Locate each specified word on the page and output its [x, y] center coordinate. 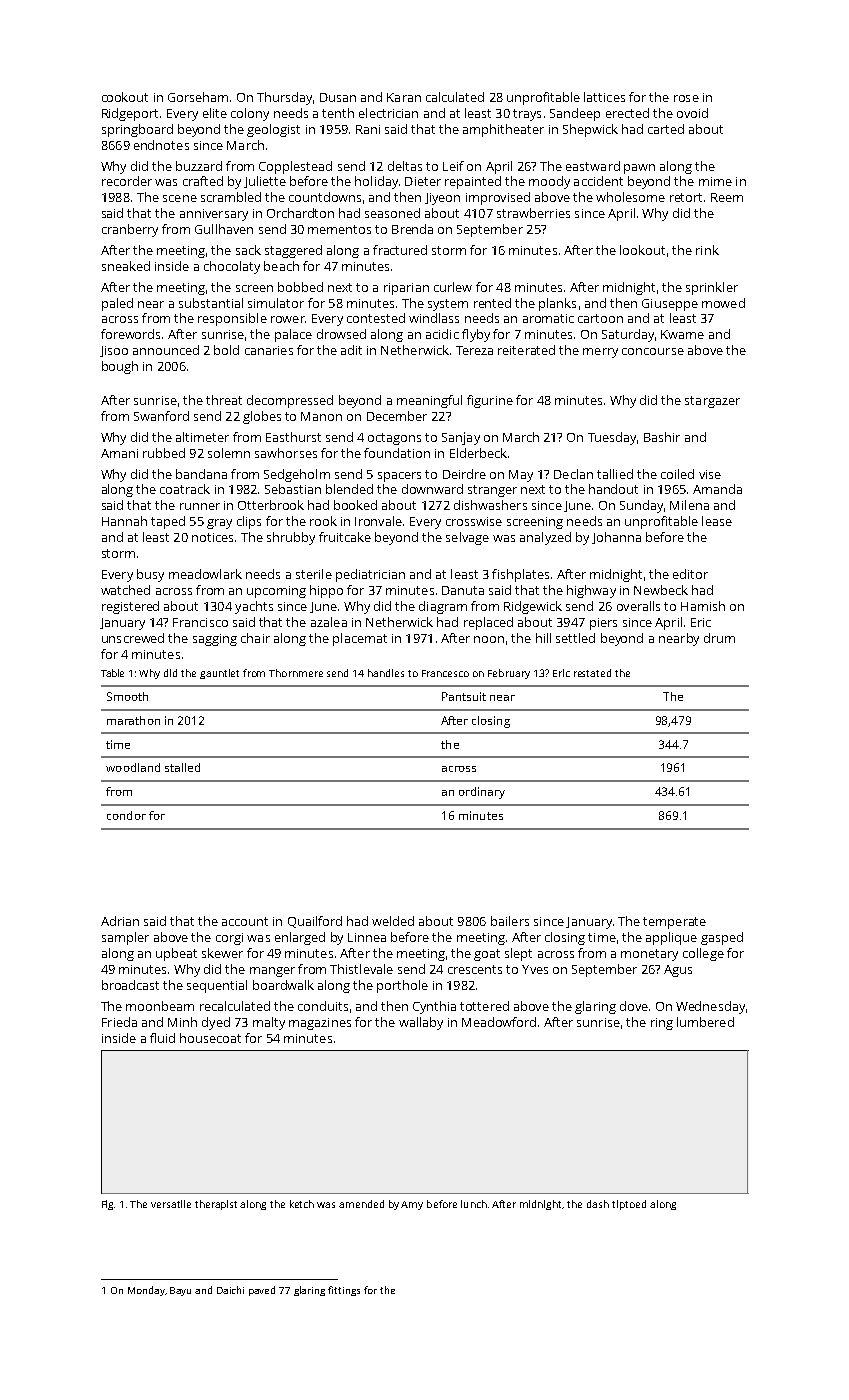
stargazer [712, 402]
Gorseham [198, 97]
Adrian [120, 921]
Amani [119, 453]
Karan [404, 97]
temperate [674, 923]
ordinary [482, 793]
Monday [146, 1291]
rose [686, 98]
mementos [339, 229]
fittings [344, 1291]
